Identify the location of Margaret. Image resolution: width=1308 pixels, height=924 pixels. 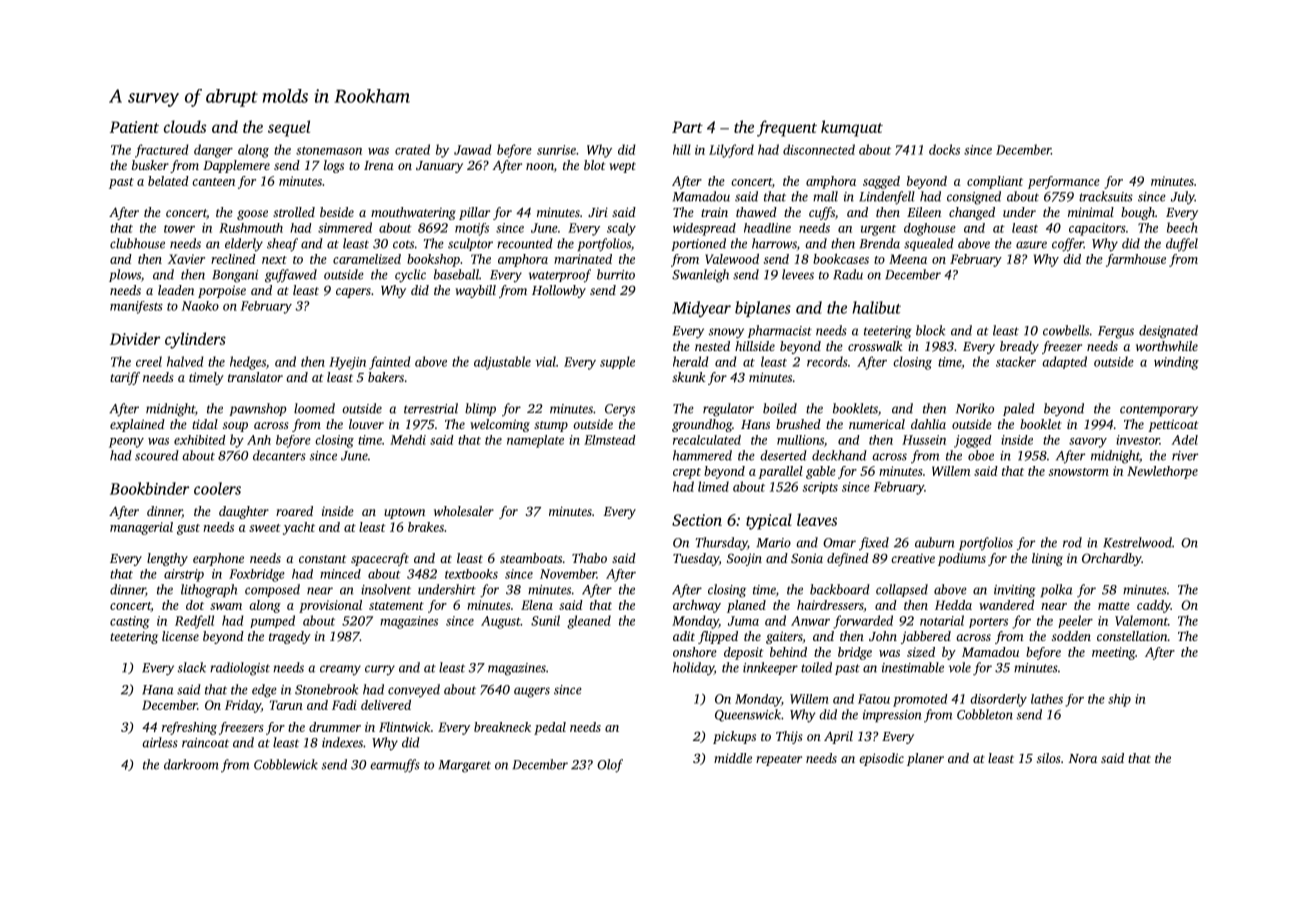
(465, 766).
